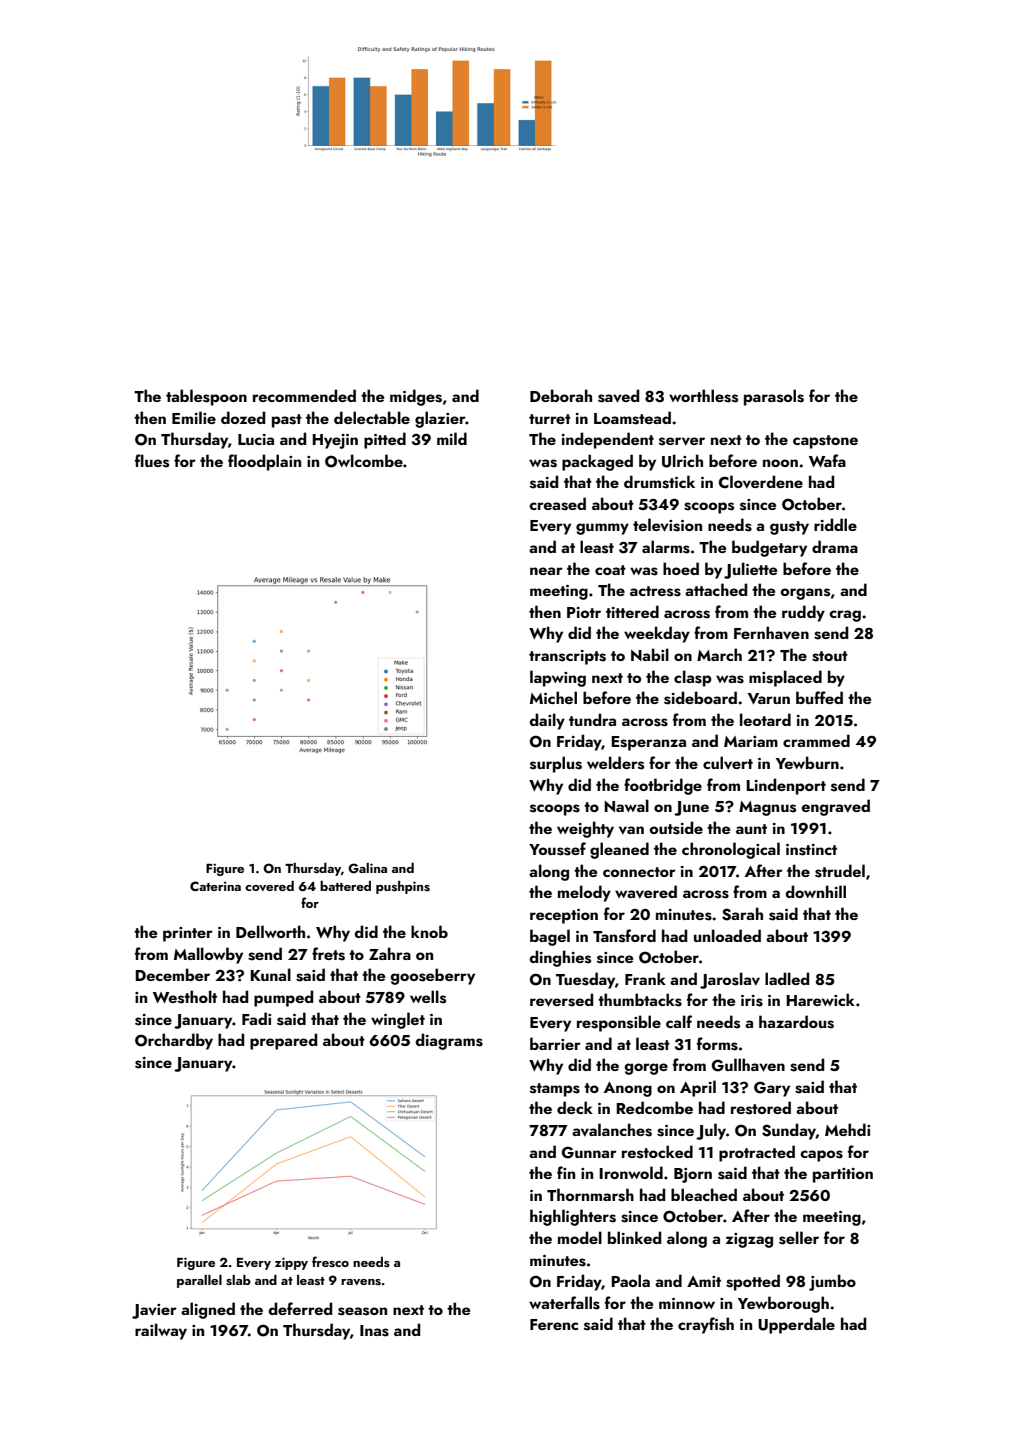 The width and height of the screenshot is (1015, 1441). Describe the element at coordinates (364, 461) in the screenshot. I see `Owlcombe` at that location.
